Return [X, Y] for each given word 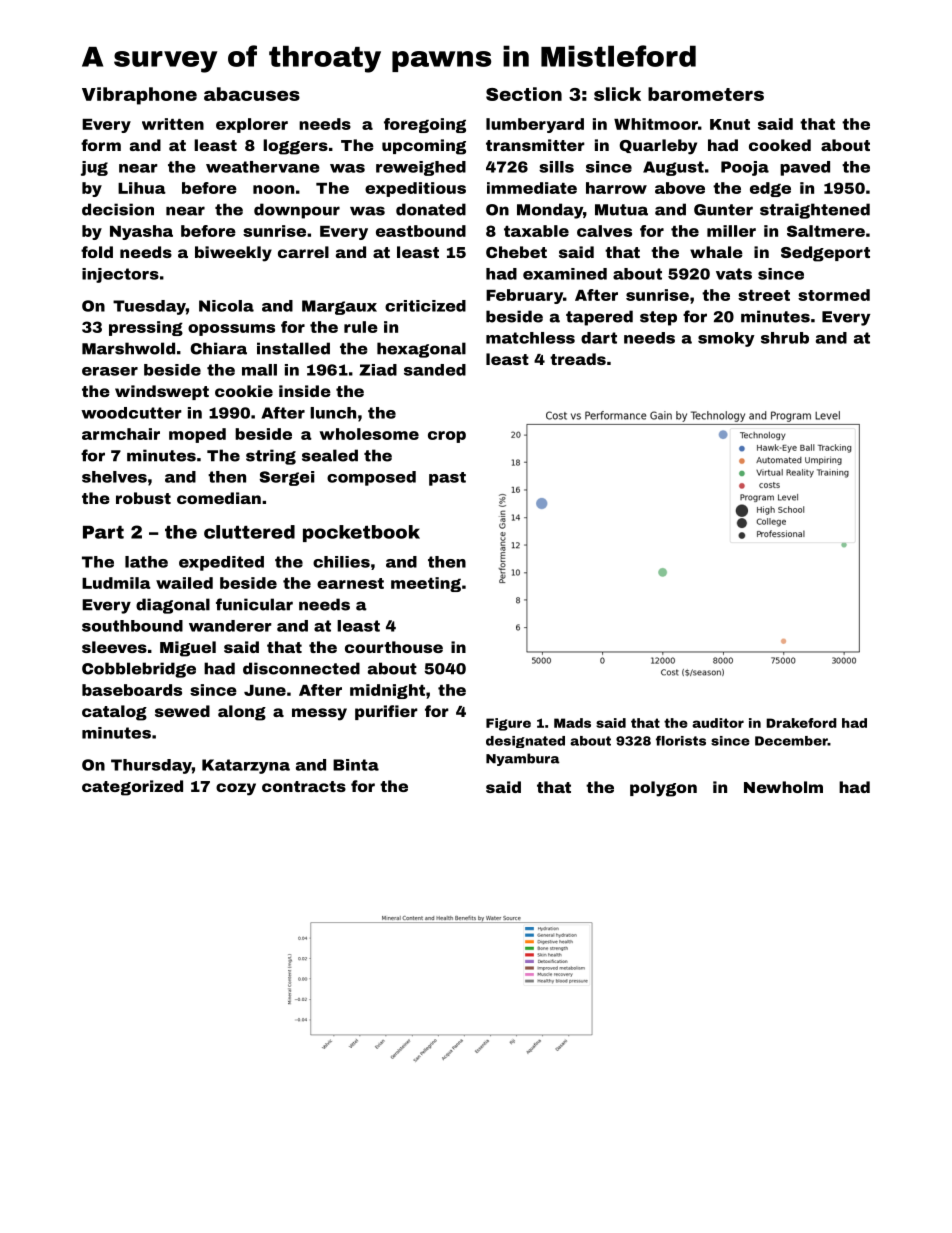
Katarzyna [246, 766]
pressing [146, 328]
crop [447, 437]
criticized [425, 306]
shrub [785, 338]
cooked [780, 145]
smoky [726, 339]
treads [578, 359]
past [447, 479]
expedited [221, 563]
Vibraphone [139, 96]
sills [556, 167]
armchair [121, 434]
